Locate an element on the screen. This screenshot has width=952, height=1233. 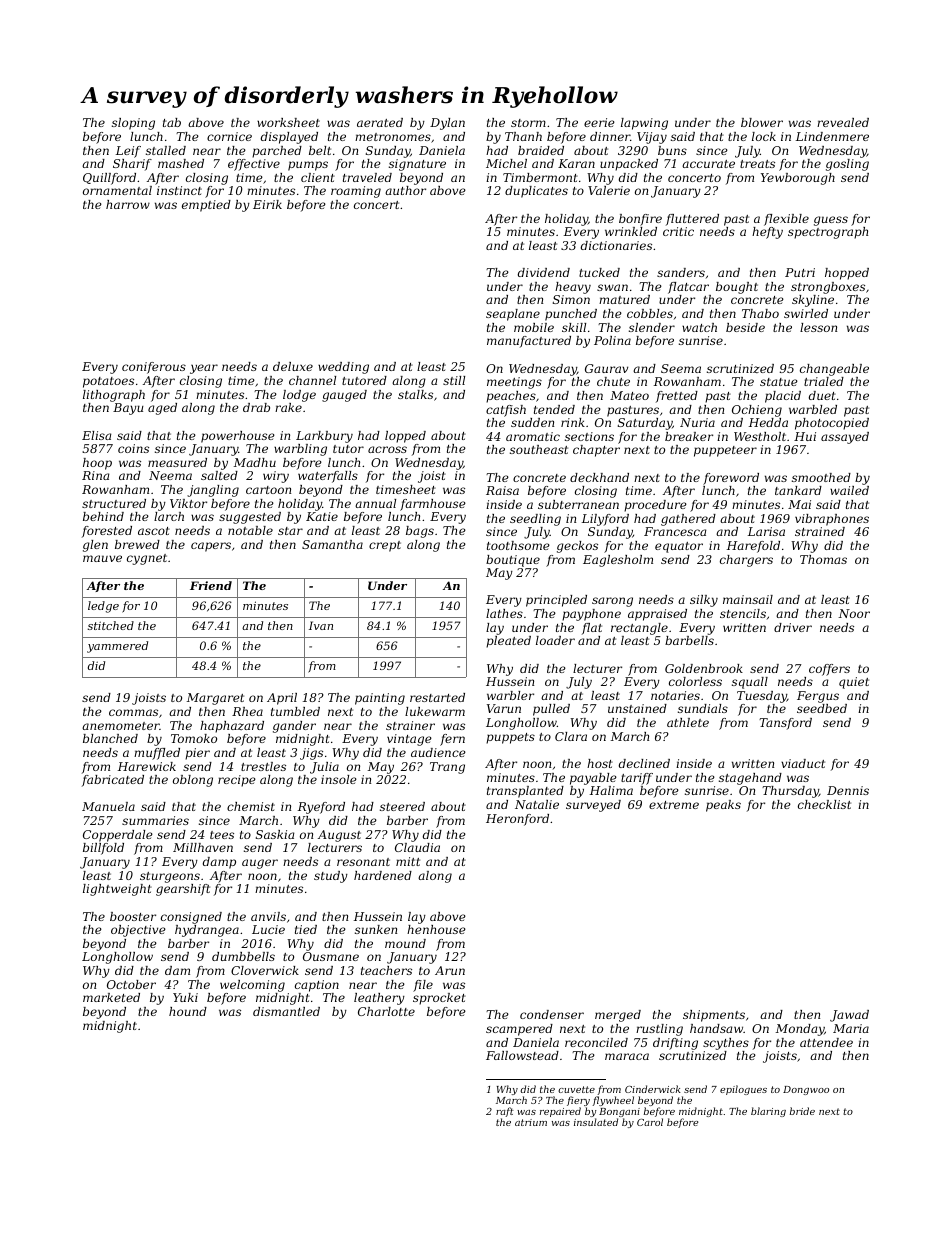
Valerie is located at coordinates (609, 190).
